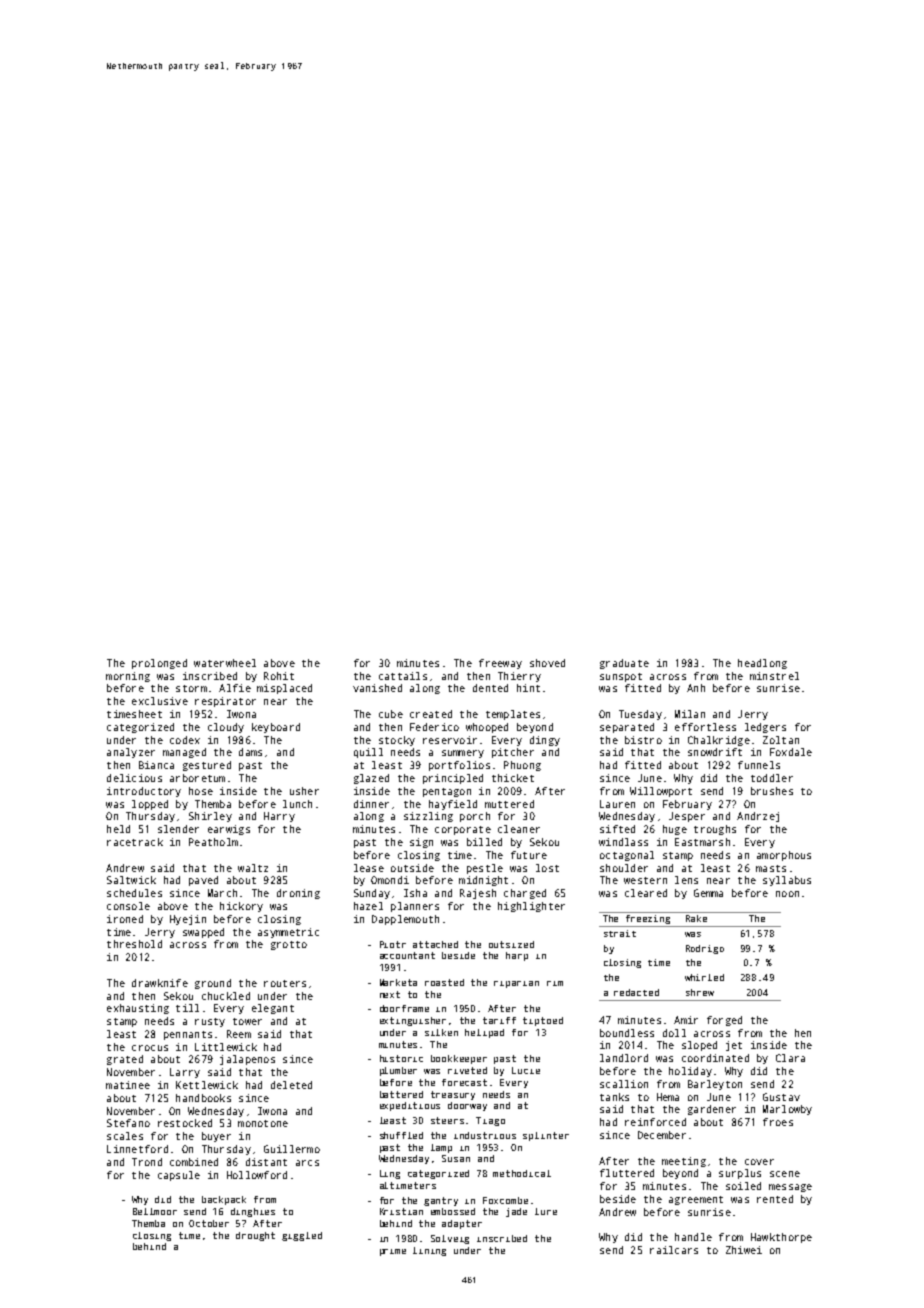 The height and width of the screenshot is (1308, 924). I want to click on graduate, so click(624, 664).
